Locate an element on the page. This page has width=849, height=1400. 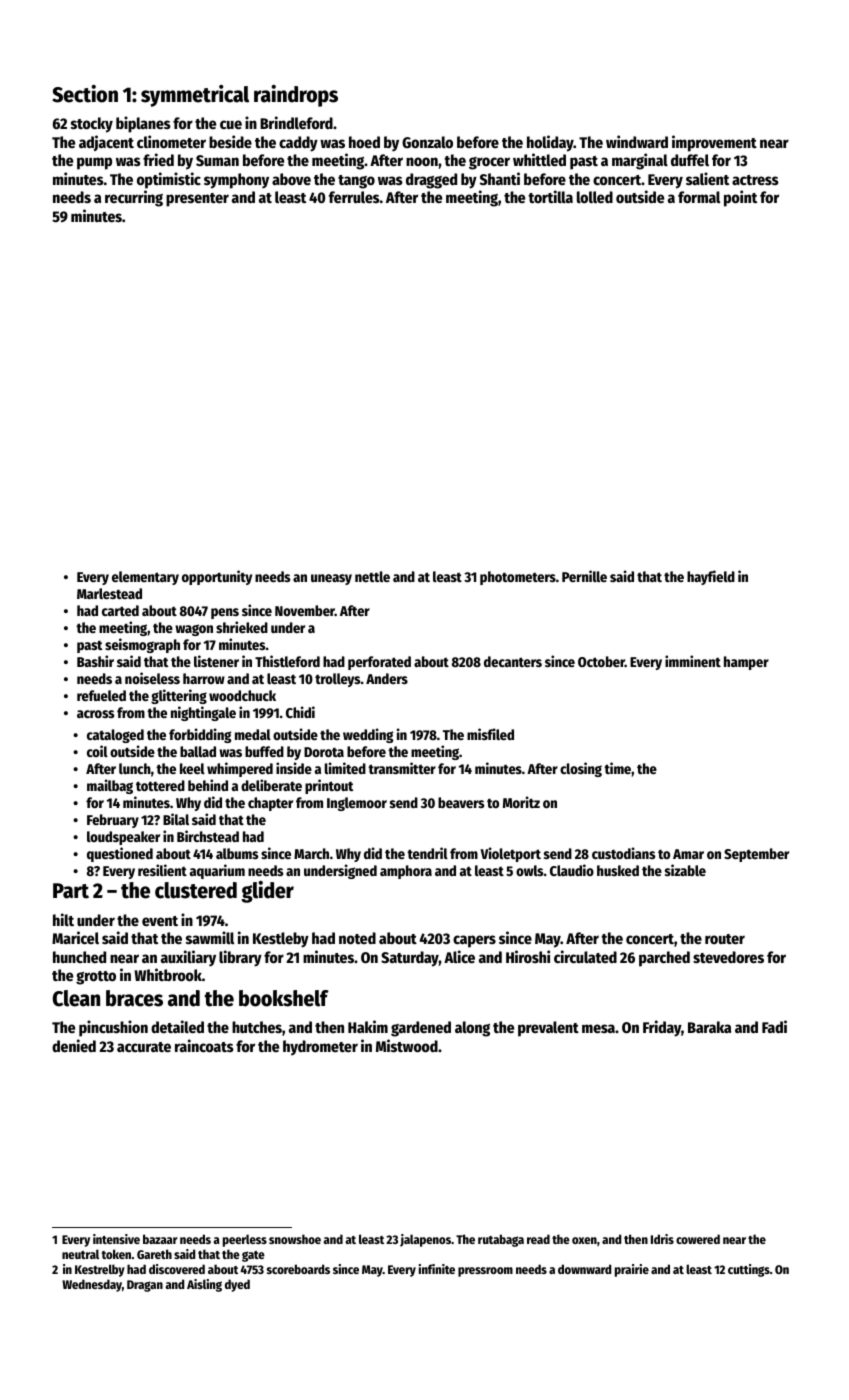
seismograph is located at coordinates (142, 645).
